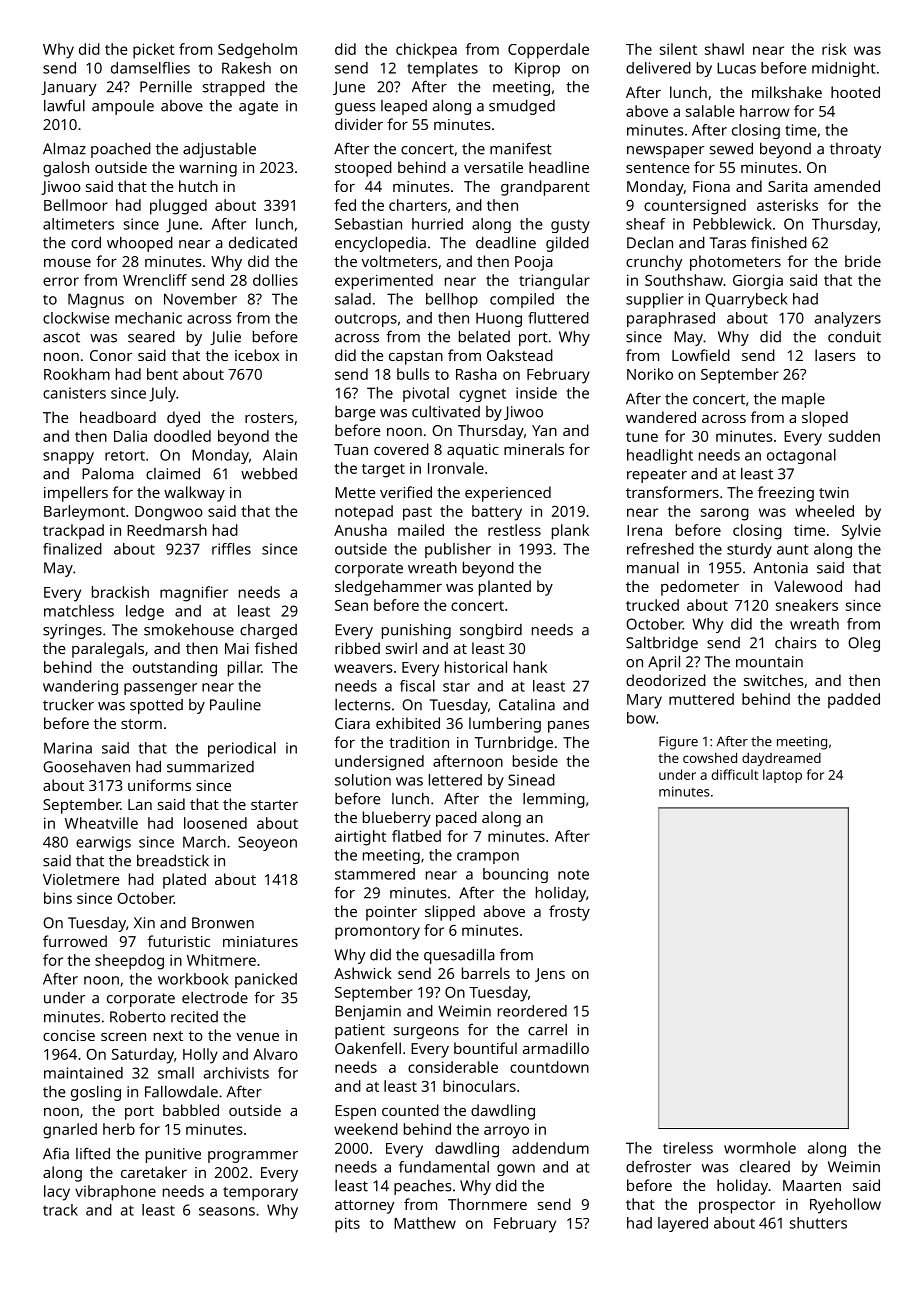 The width and height of the document is (924, 1308). What do you see at coordinates (355, 1112) in the document?
I see `Espen` at bounding box center [355, 1112].
